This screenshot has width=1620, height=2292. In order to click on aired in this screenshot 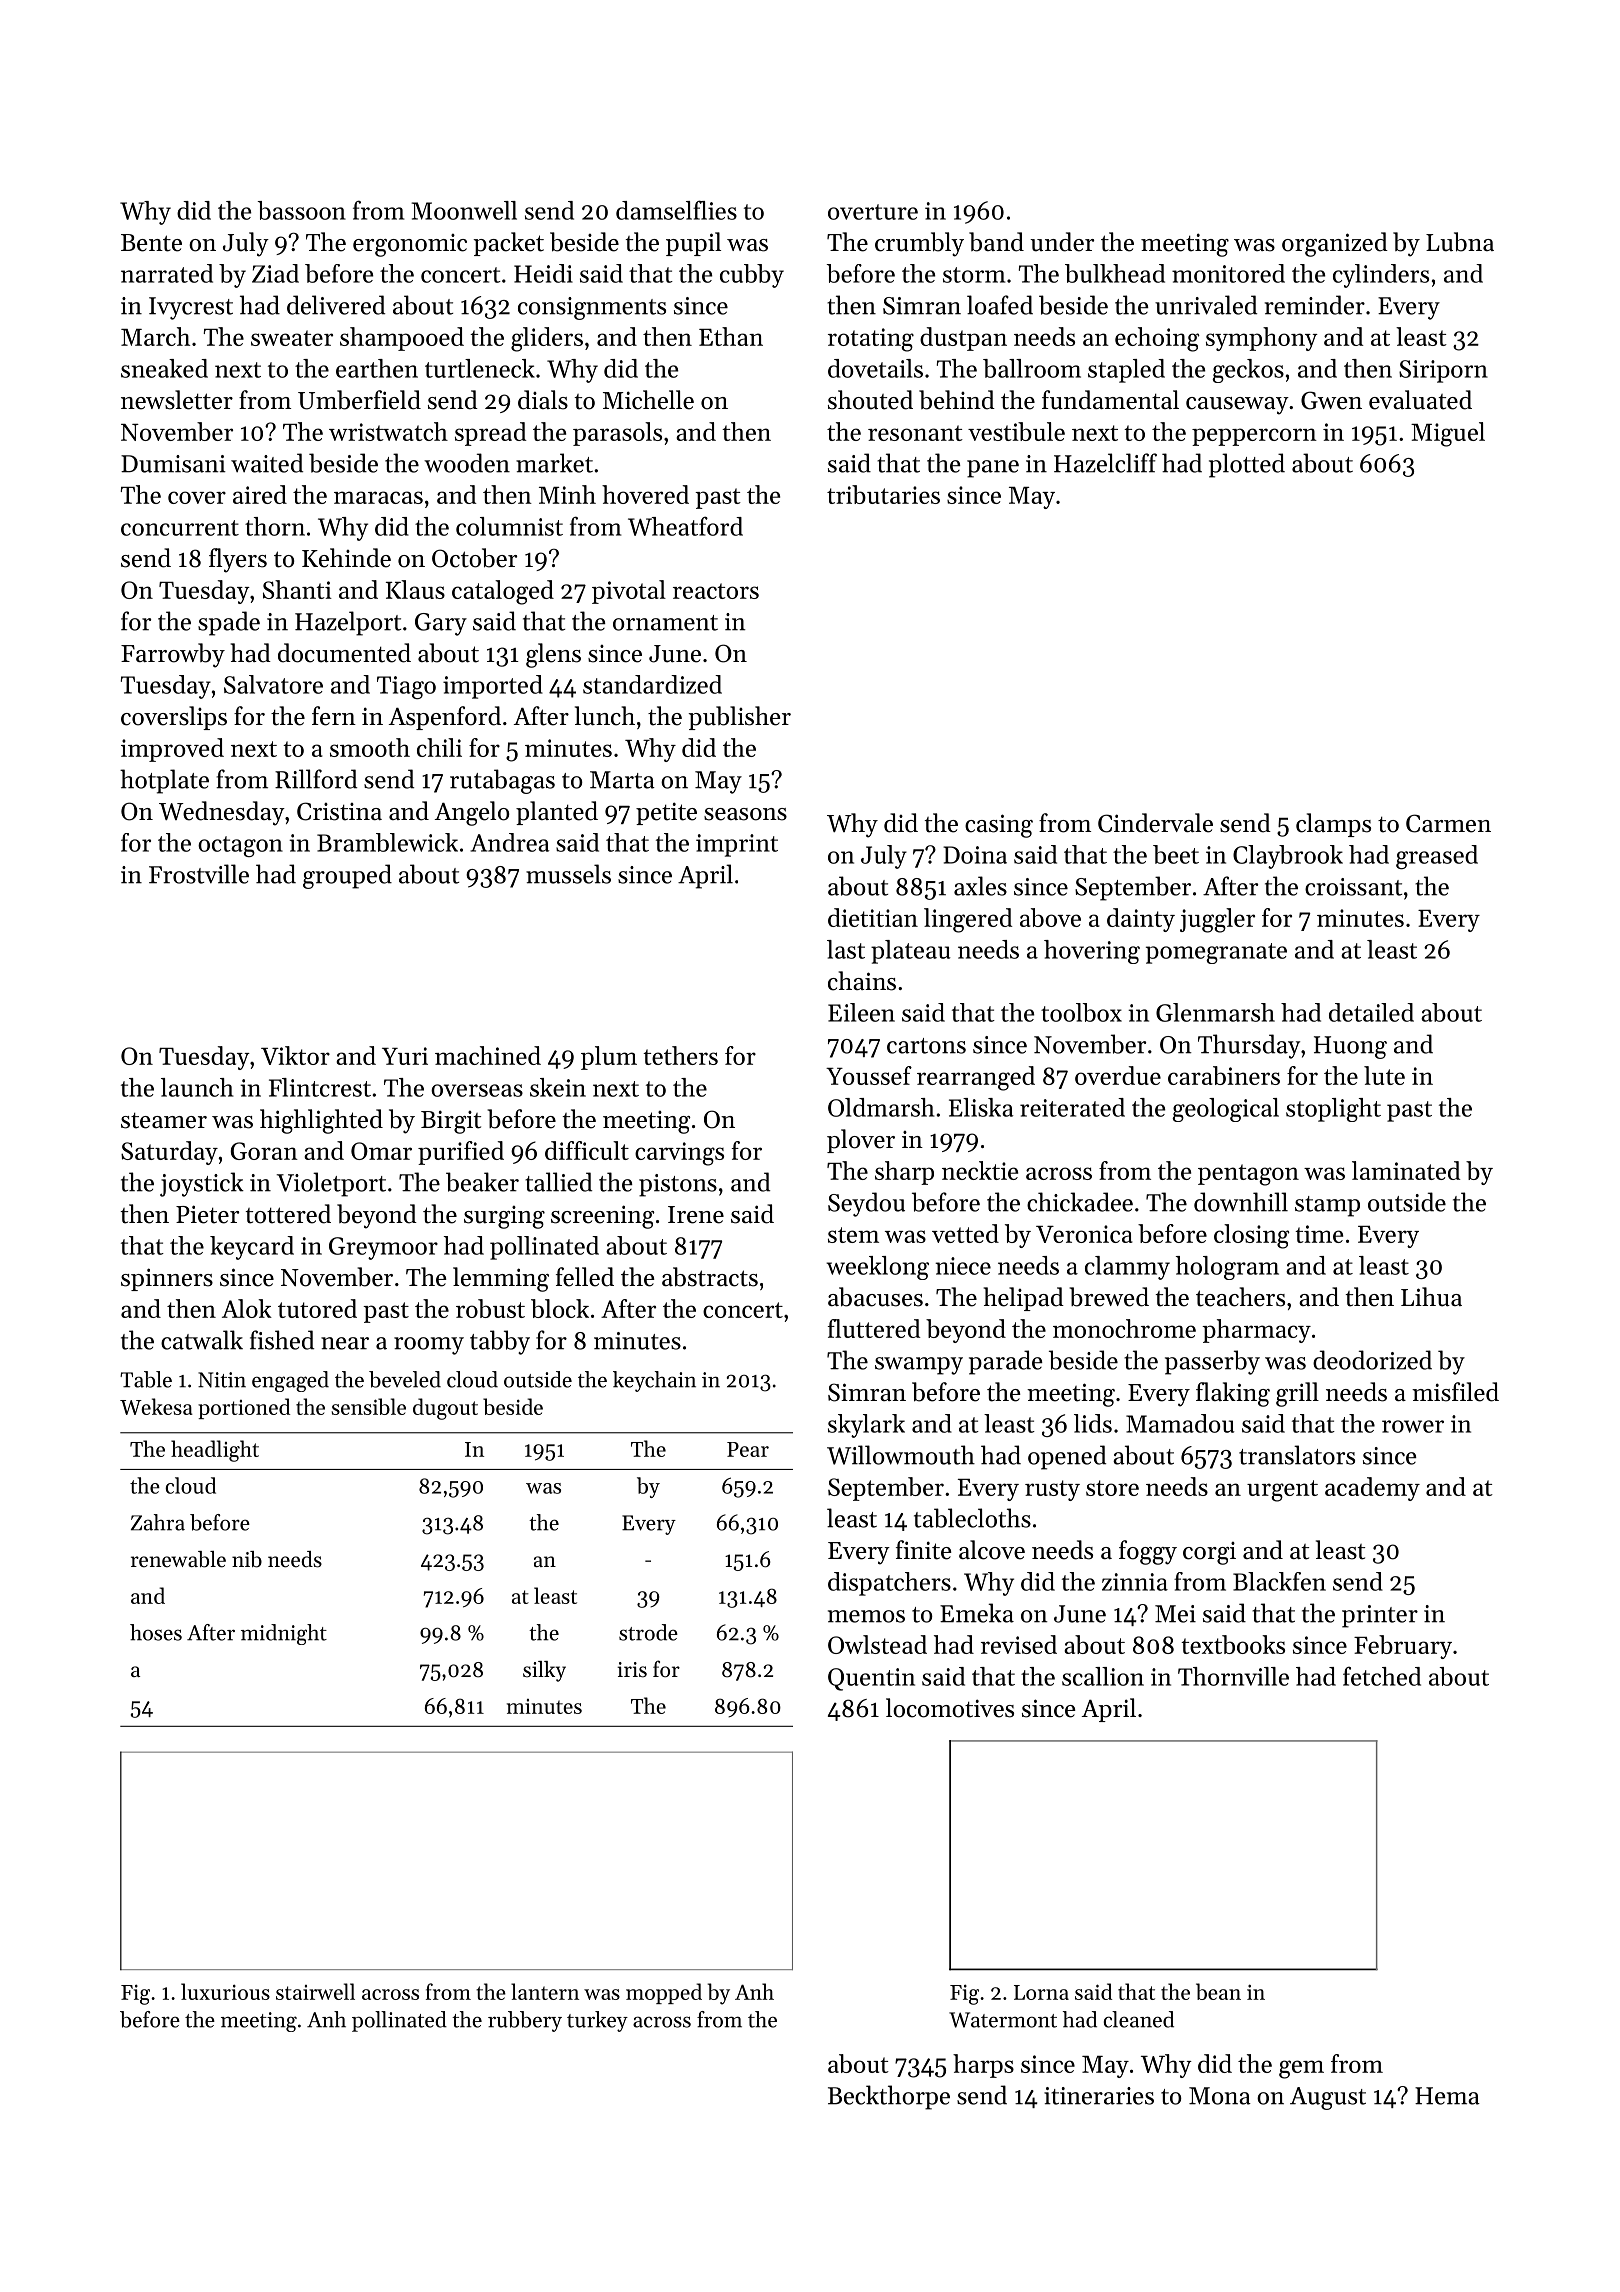, I will do `click(260, 494)`.
